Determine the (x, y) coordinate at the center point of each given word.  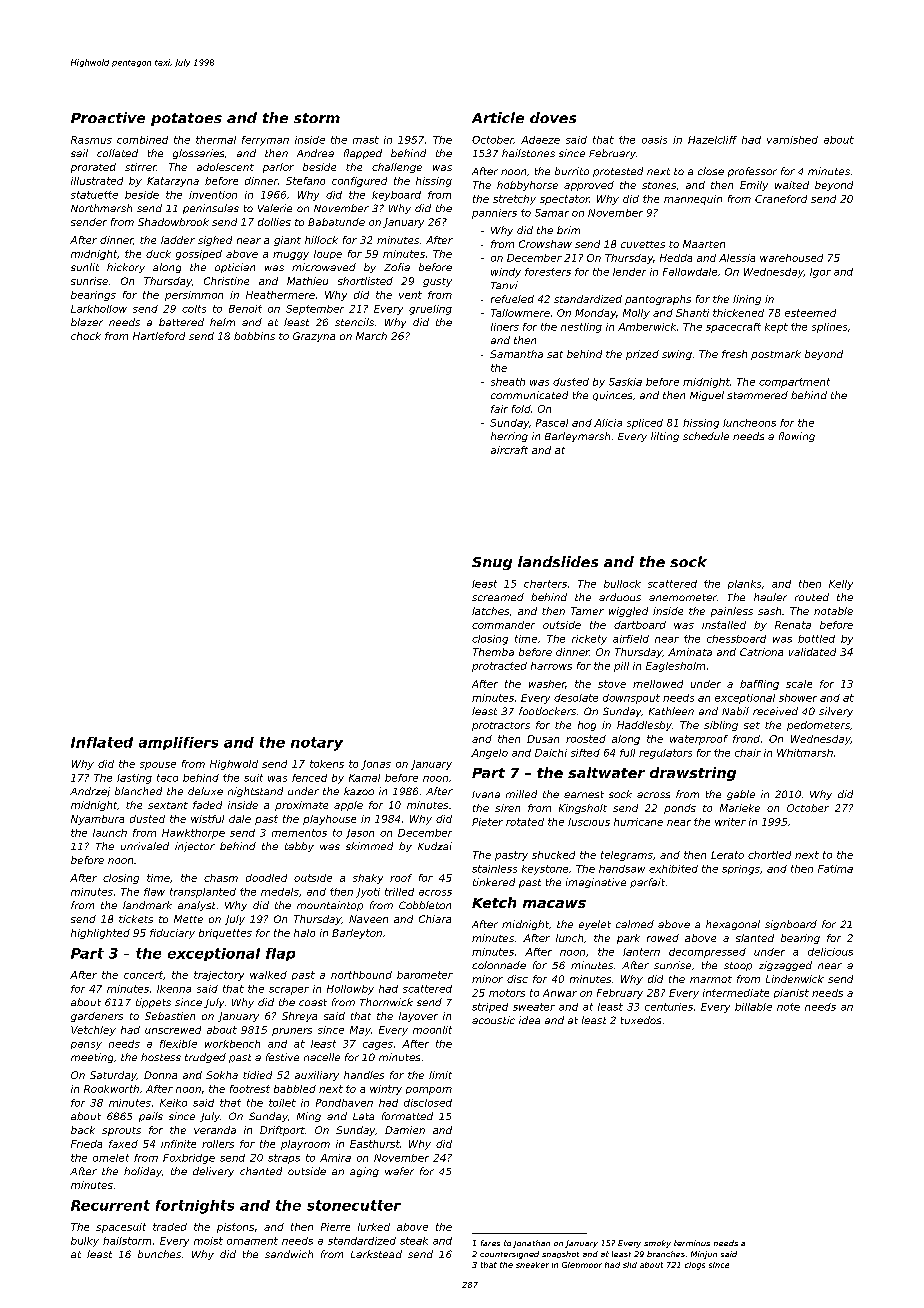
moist (208, 1241)
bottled (816, 639)
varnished (792, 140)
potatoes (186, 119)
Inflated (102, 742)
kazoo (359, 791)
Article (498, 117)
